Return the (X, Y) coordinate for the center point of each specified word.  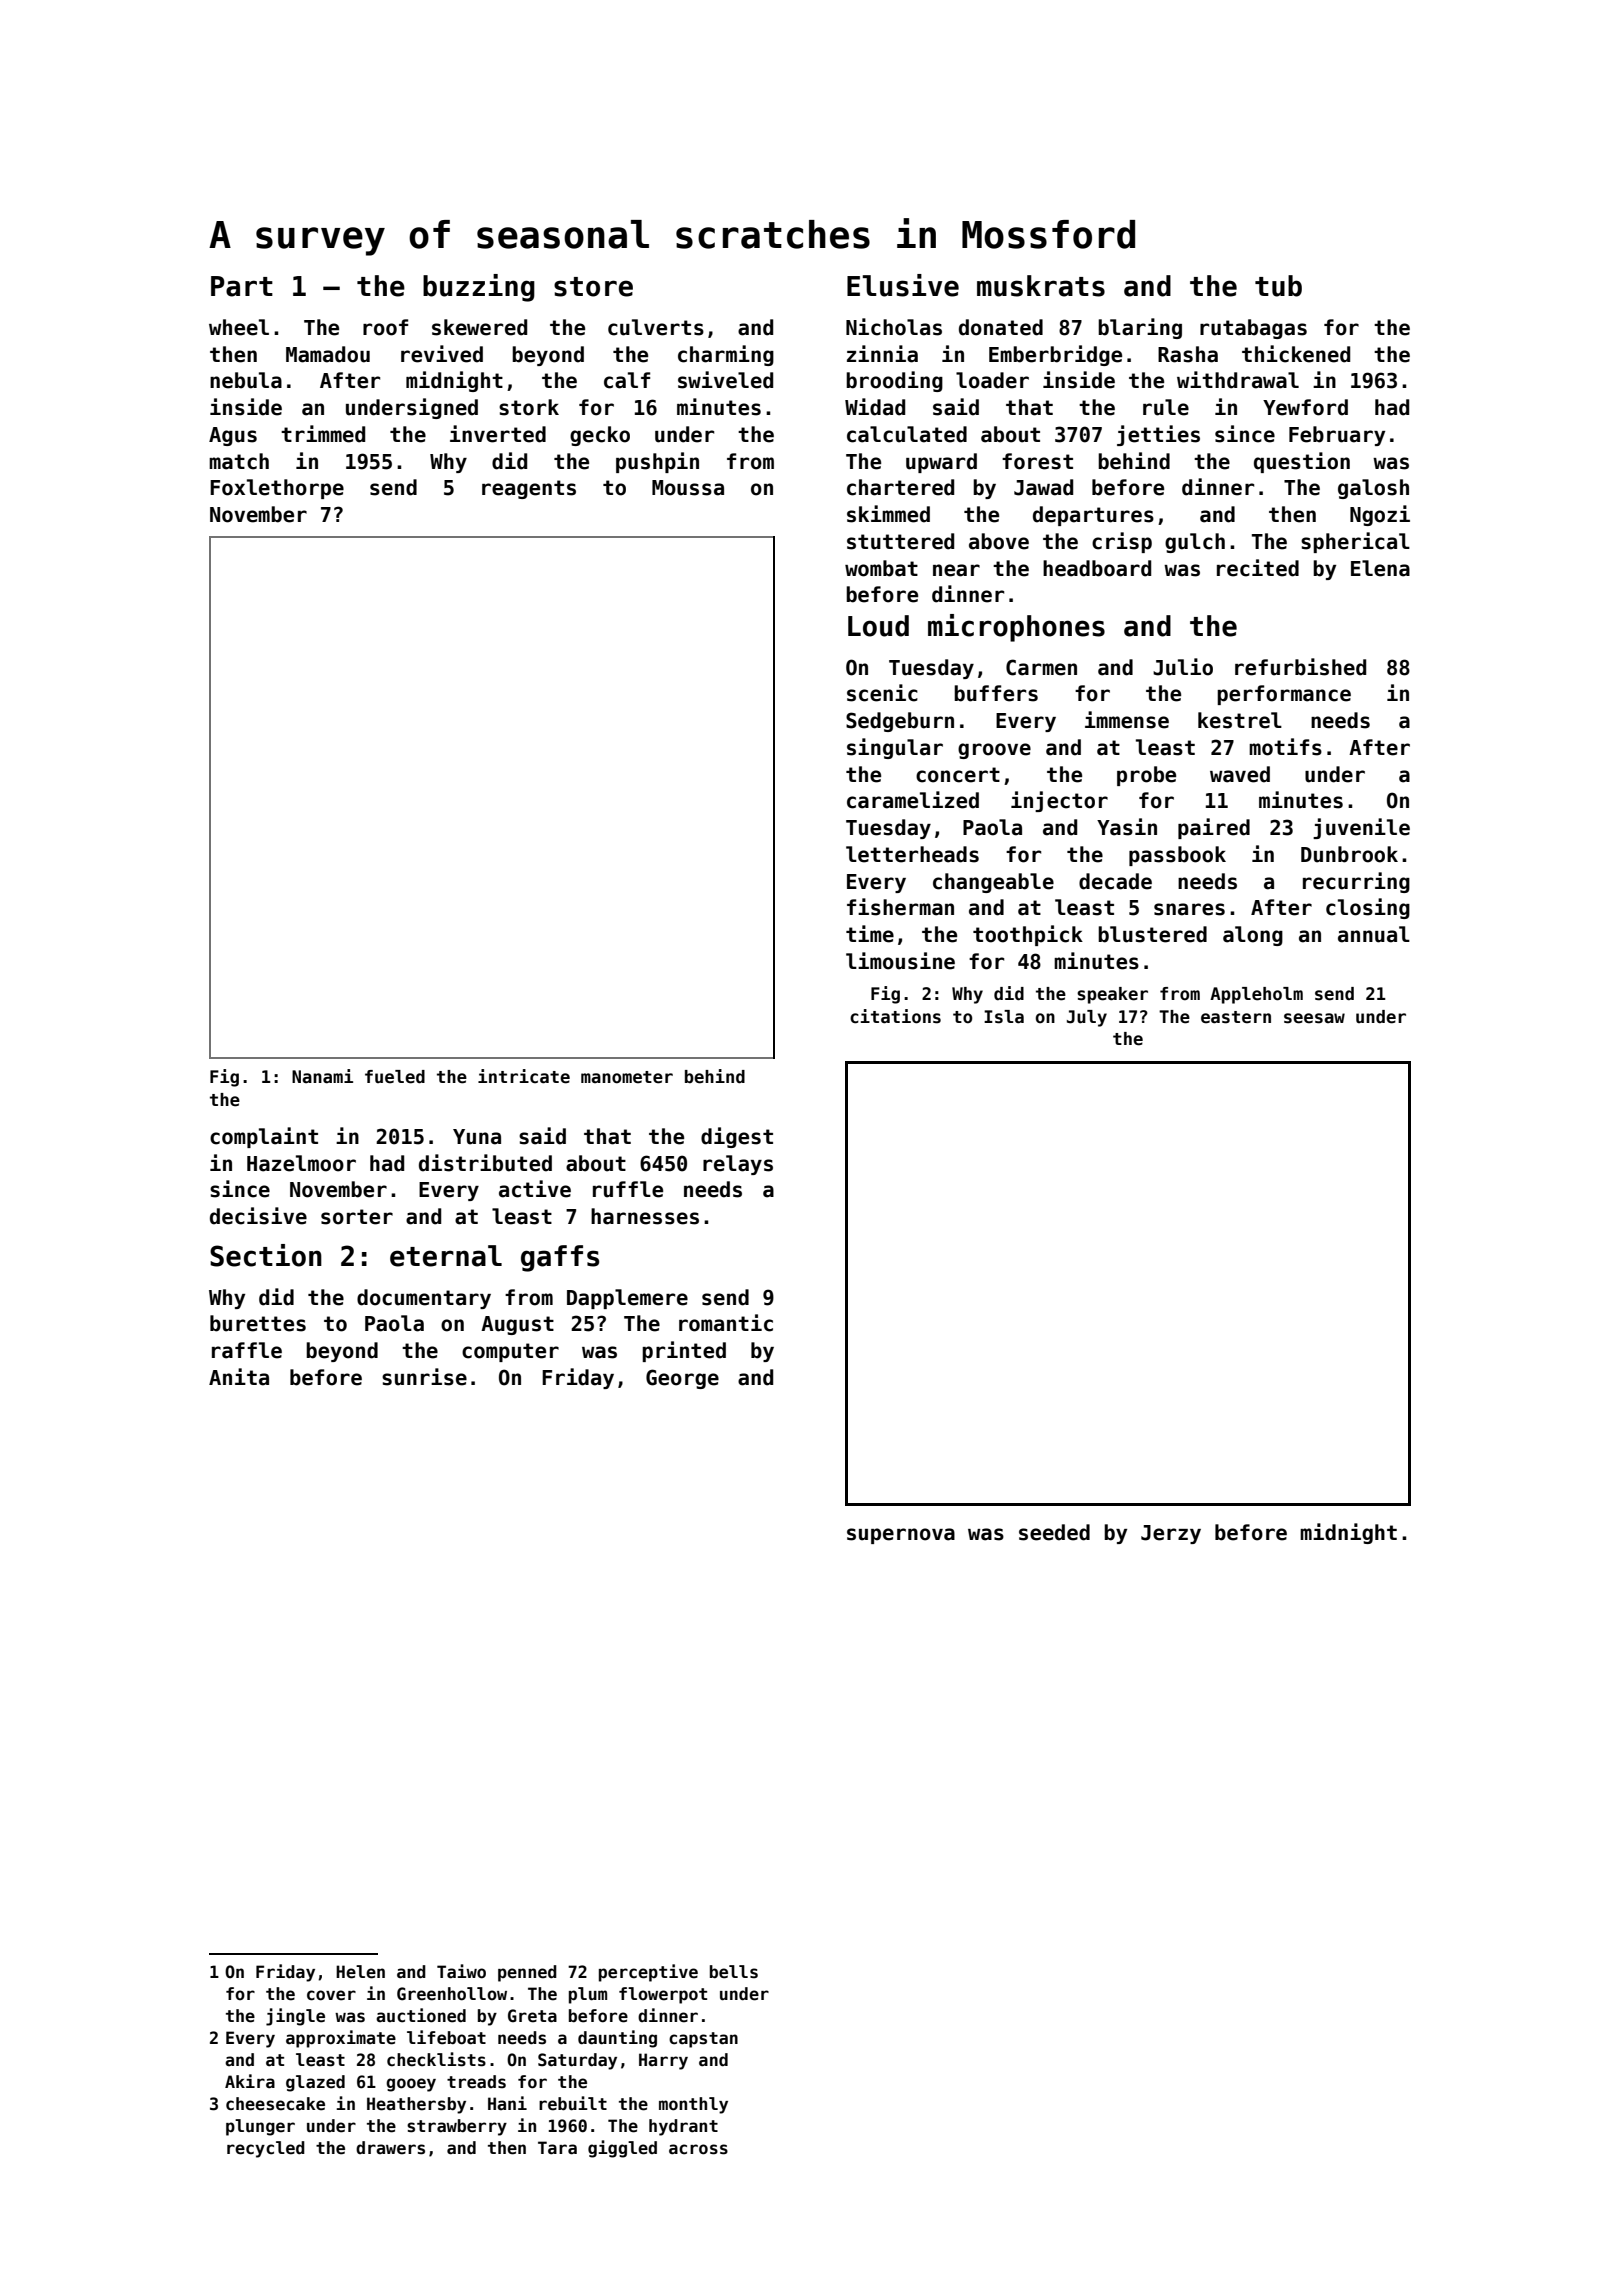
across (698, 2149)
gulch (1195, 543)
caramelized (913, 800)
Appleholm (1256, 995)
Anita (239, 1377)
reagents (529, 489)
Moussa (688, 488)
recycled (266, 2149)
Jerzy (1171, 1534)
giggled (622, 2149)
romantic (726, 1323)
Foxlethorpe (277, 489)
